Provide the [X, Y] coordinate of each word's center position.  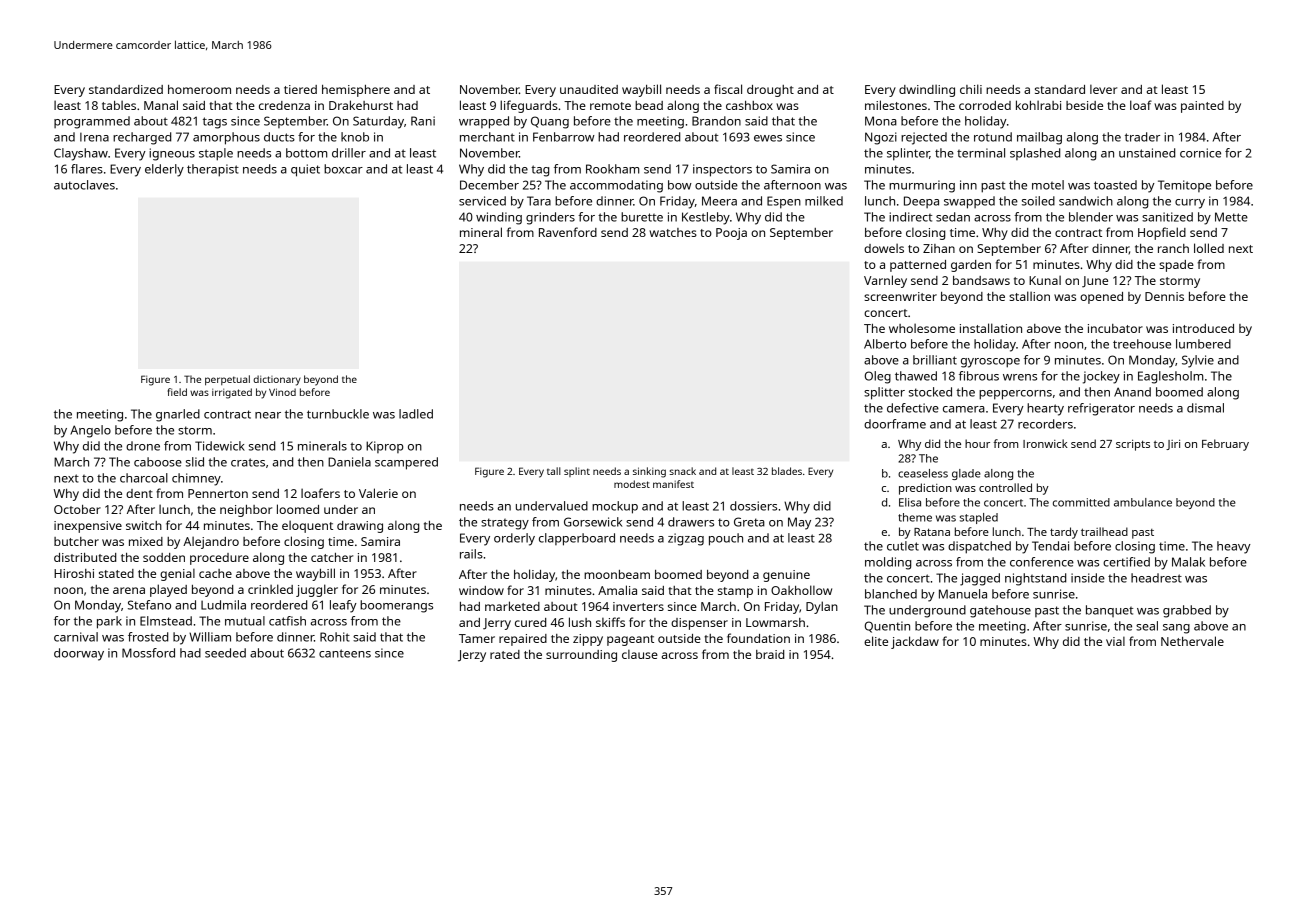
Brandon [716, 121]
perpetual [227, 380]
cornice [1200, 153]
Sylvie [1198, 361]
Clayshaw [81, 154]
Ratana [932, 532]
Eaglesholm [1170, 377]
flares [87, 169]
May [799, 523]
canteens [345, 653]
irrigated [232, 393]
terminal [981, 153]
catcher [332, 557]
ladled [416, 414]
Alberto [885, 344]
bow [680, 185]
